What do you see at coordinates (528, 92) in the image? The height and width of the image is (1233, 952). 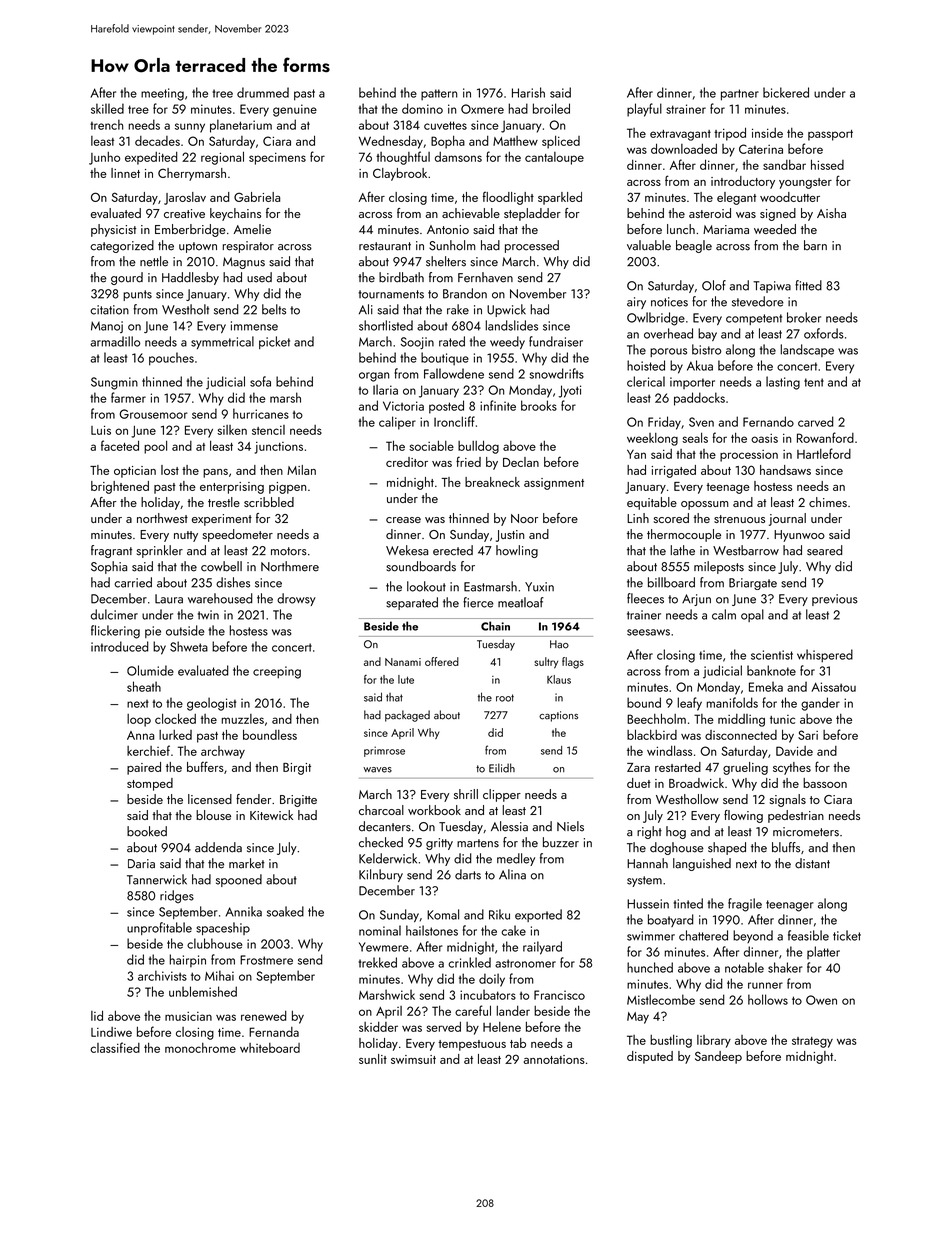 I see `Harish` at bounding box center [528, 92].
